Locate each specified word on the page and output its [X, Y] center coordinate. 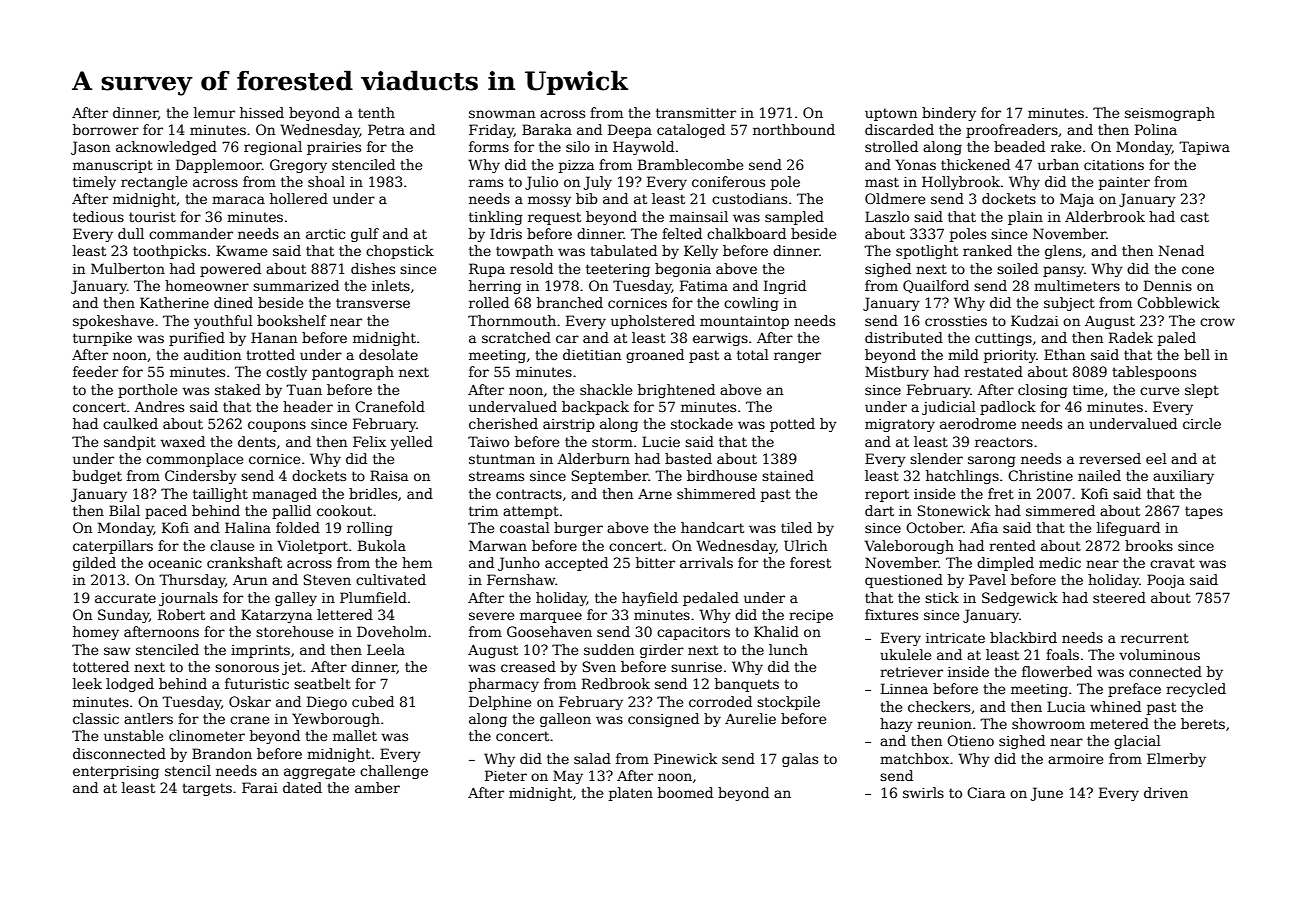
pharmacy [504, 685]
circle [1202, 423]
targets [207, 789]
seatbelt [322, 683]
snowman [502, 114]
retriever [911, 672]
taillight [220, 495]
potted [792, 425]
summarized [296, 285]
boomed [685, 792]
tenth [376, 112]
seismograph [1170, 114]
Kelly [701, 252]
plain [1025, 218]
